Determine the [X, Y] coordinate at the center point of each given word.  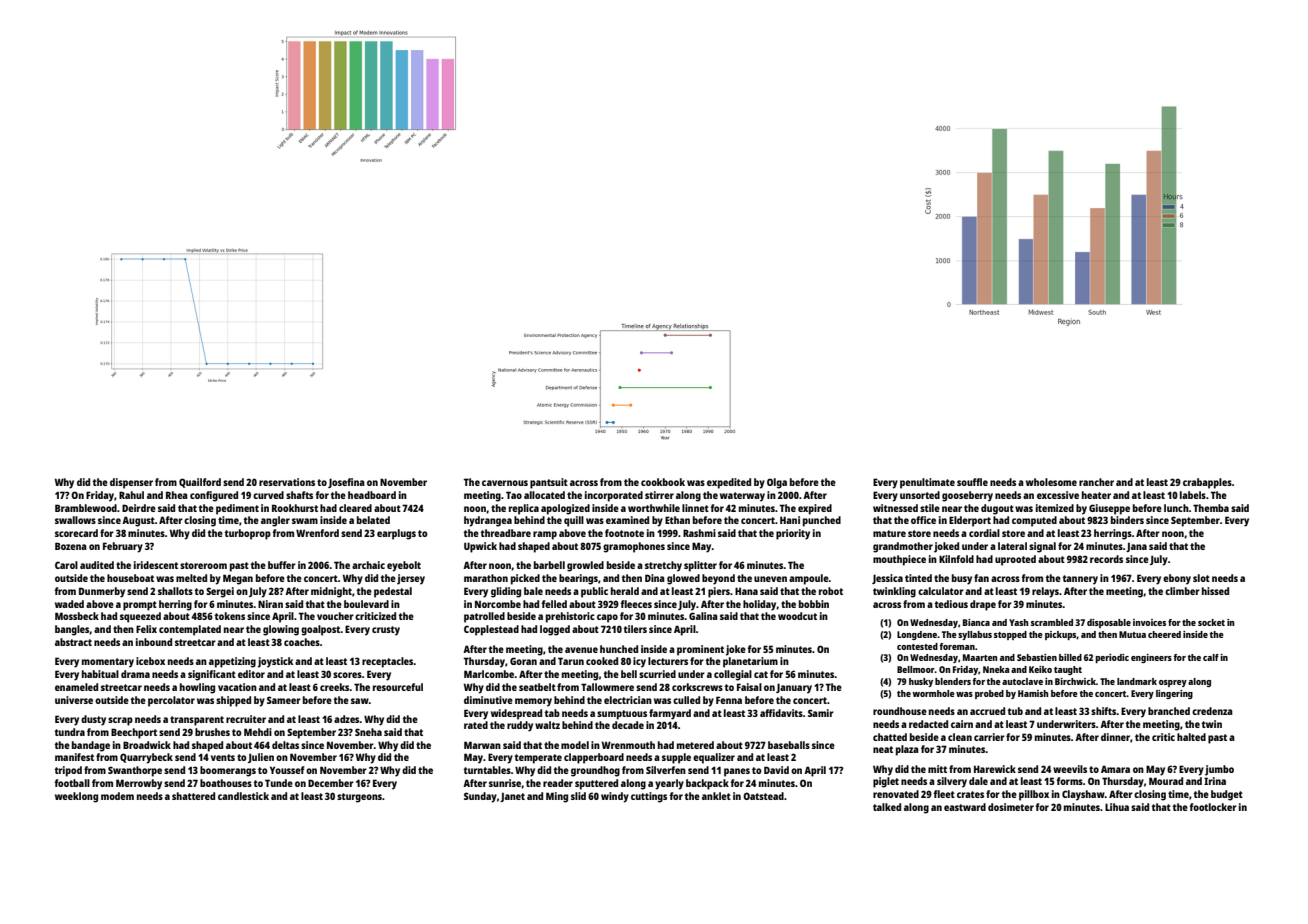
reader [558, 783]
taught [1068, 670]
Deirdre [139, 508]
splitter [700, 566]
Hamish [1033, 693]
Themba [1211, 508]
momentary [108, 663]
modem [117, 796]
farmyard [670, 714]
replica [524, 509]
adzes [347, 719]
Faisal [749, 687]
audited [97, 565]
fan [981, 578]
